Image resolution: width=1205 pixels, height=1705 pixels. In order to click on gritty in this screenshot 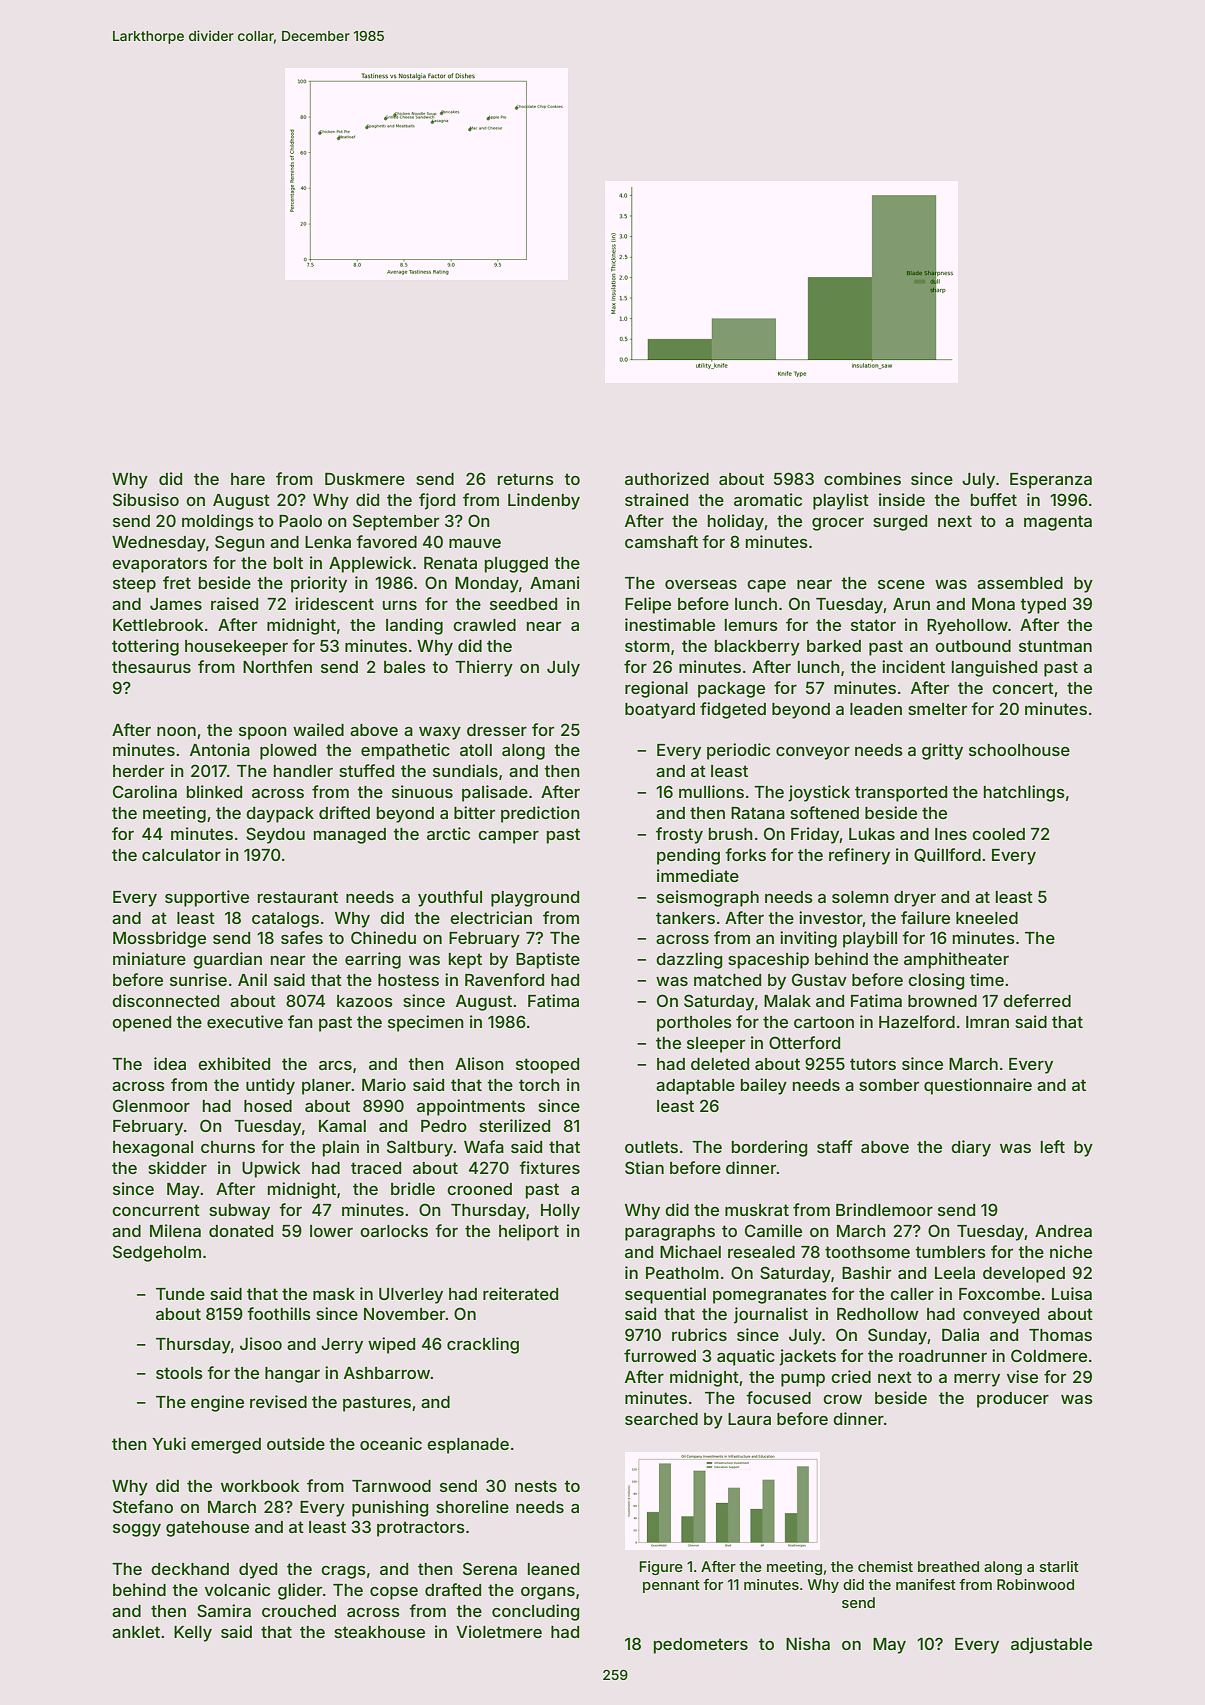, I will do `click(942, 751)`.
